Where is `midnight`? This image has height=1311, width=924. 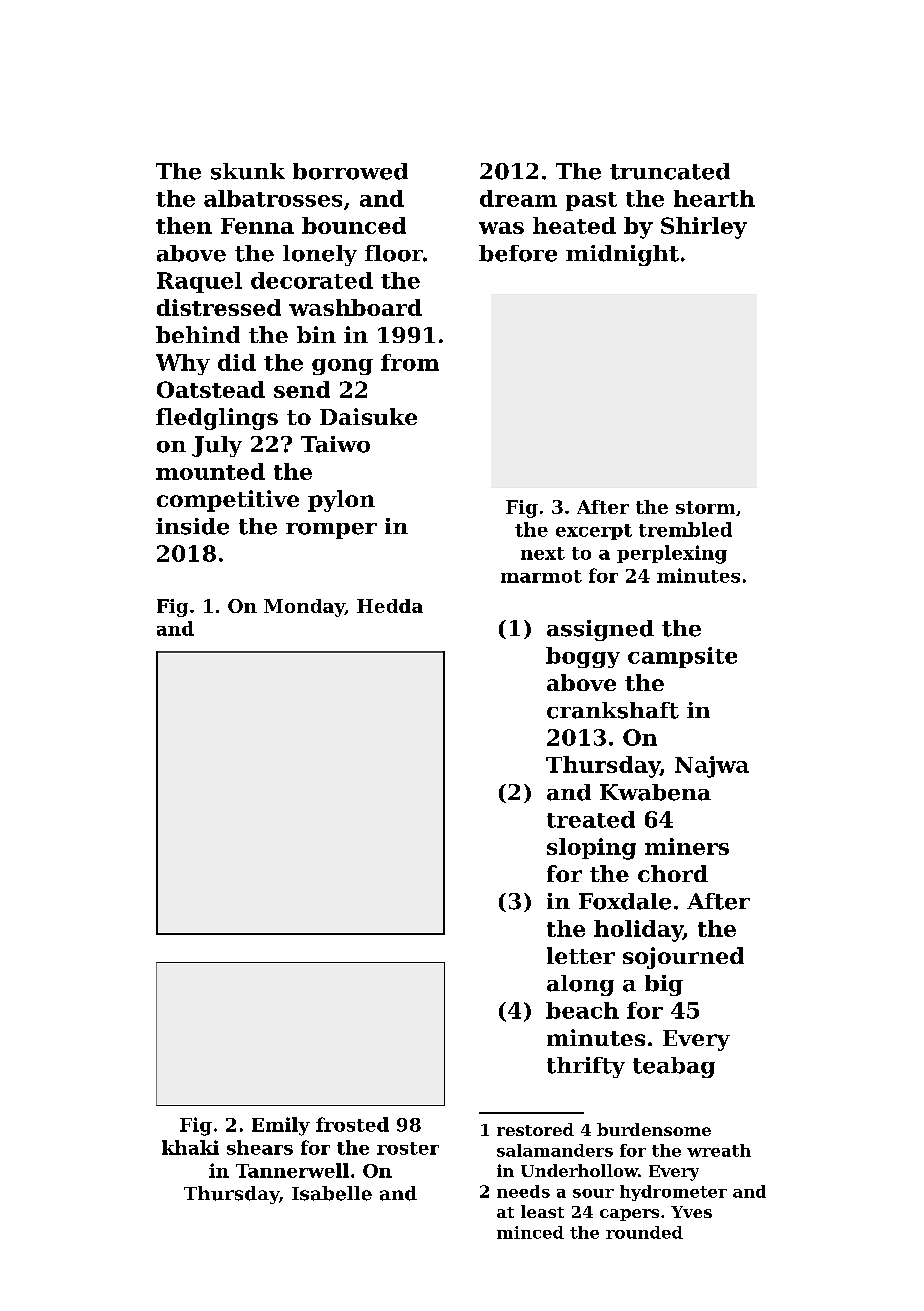
midnight is located at coordinates (622, 255).
